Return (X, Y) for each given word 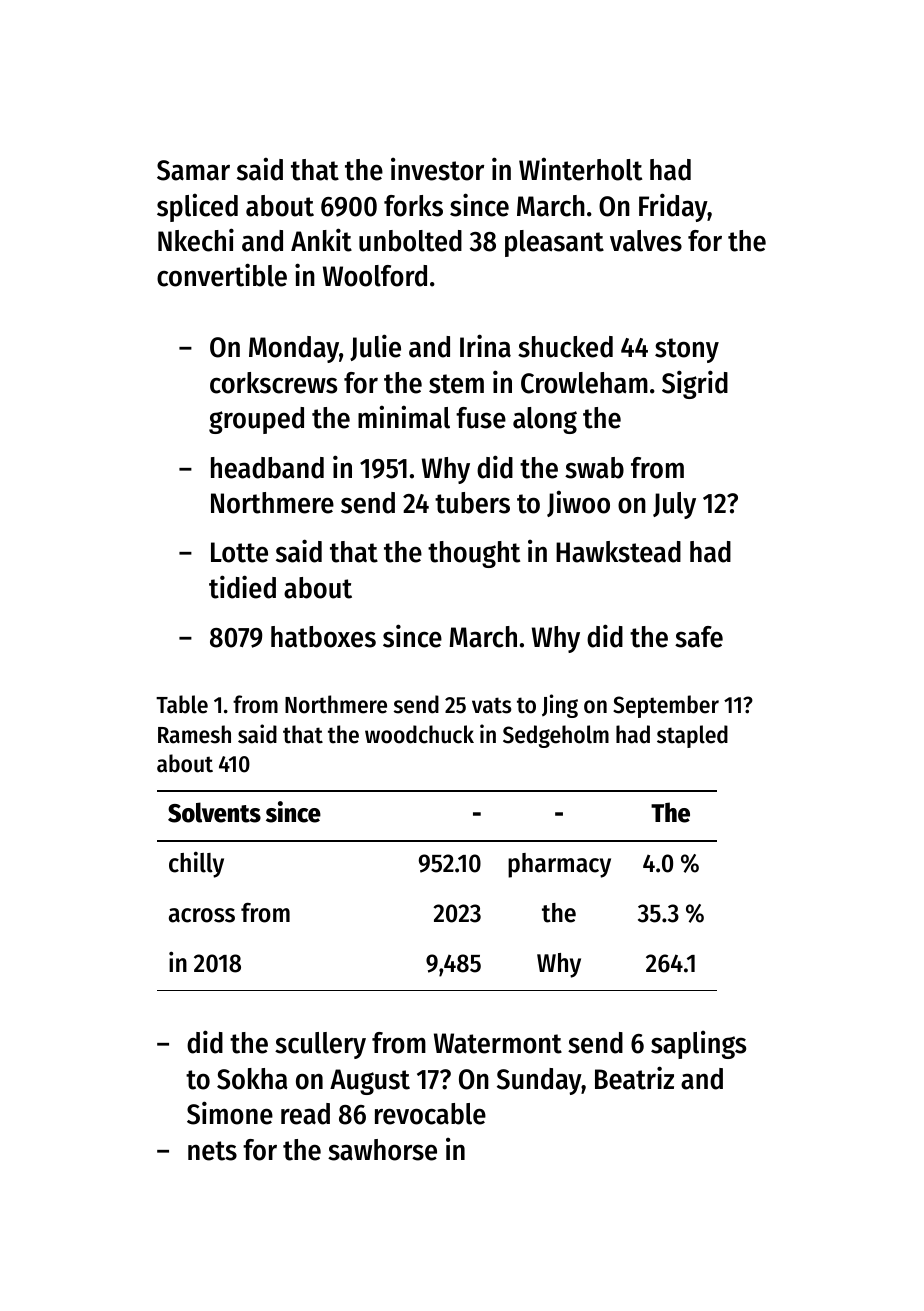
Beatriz (634, 1078)
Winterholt (580, 169)
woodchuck (419, 734)
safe (699, 637)
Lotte (239, 552)
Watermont (498, 1043)
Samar (193, 170)
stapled (692, 736)
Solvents (214, 812)
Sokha (252, 1079)
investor (437, 169)
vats (492, 705)
